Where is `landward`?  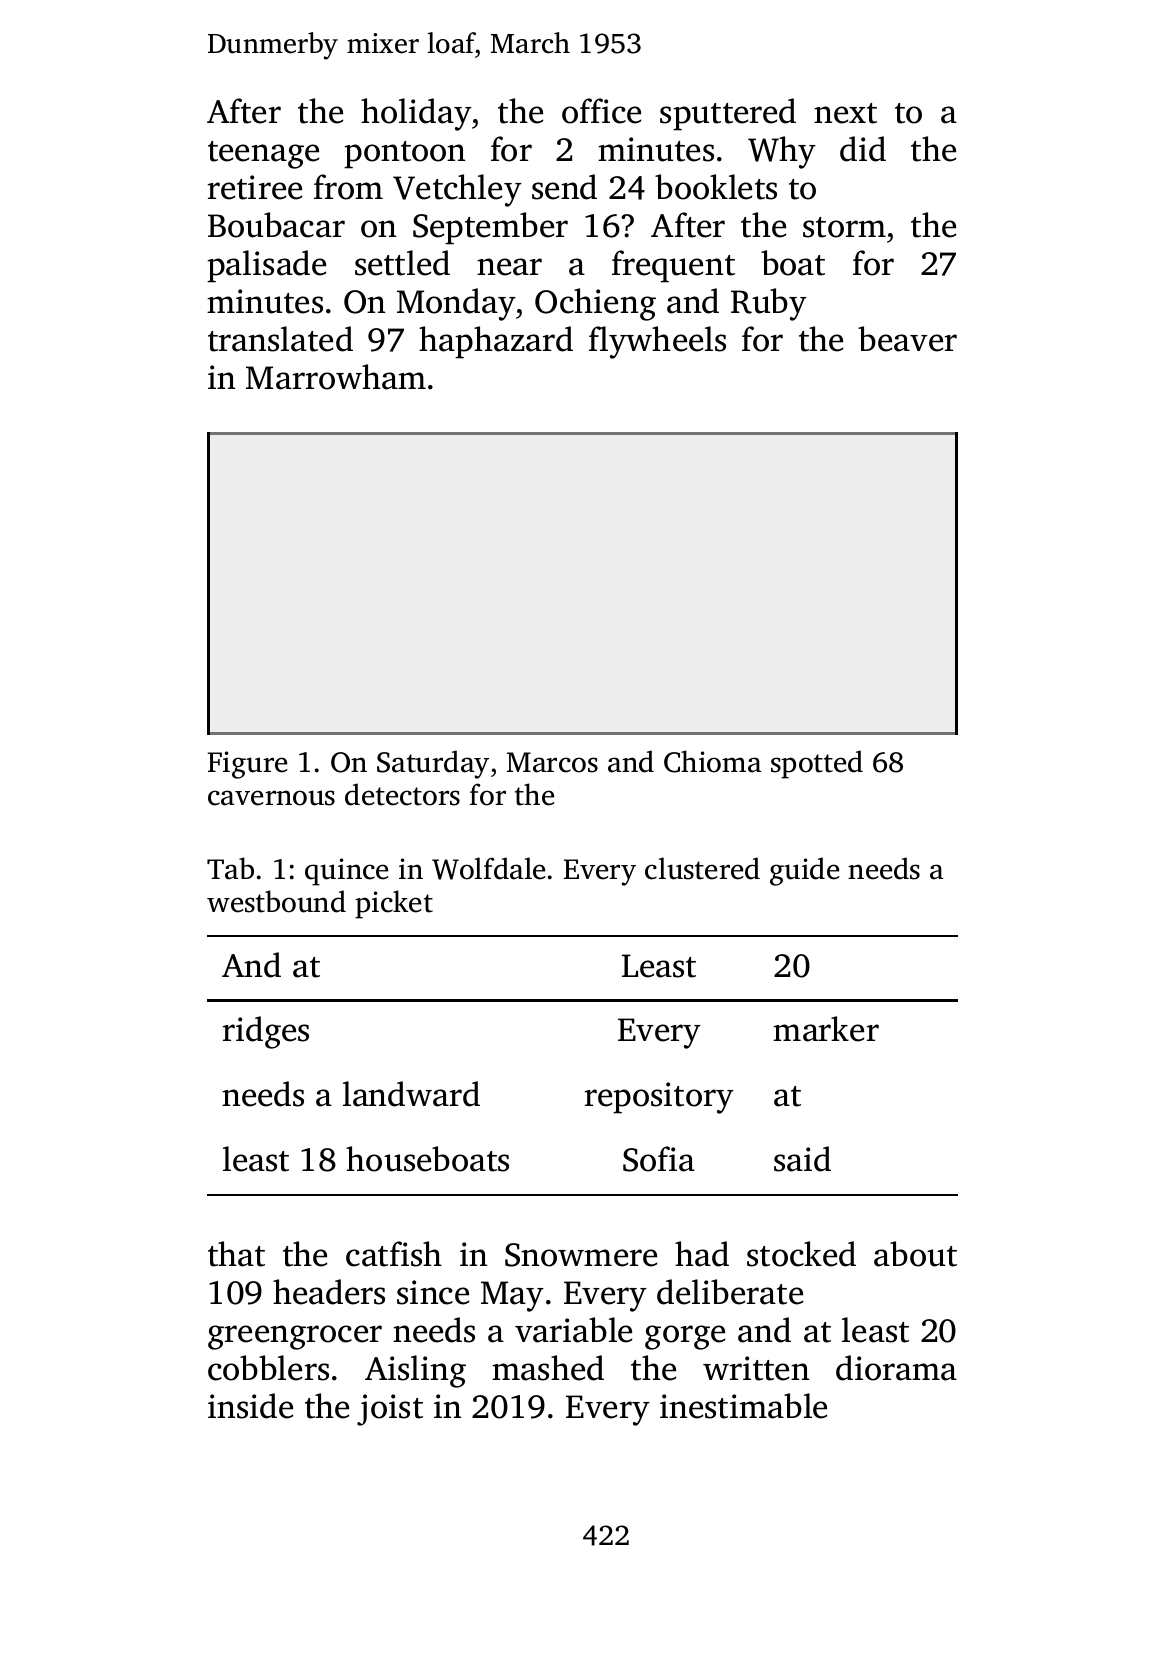
landward is located at coordinates (411, 1094).
